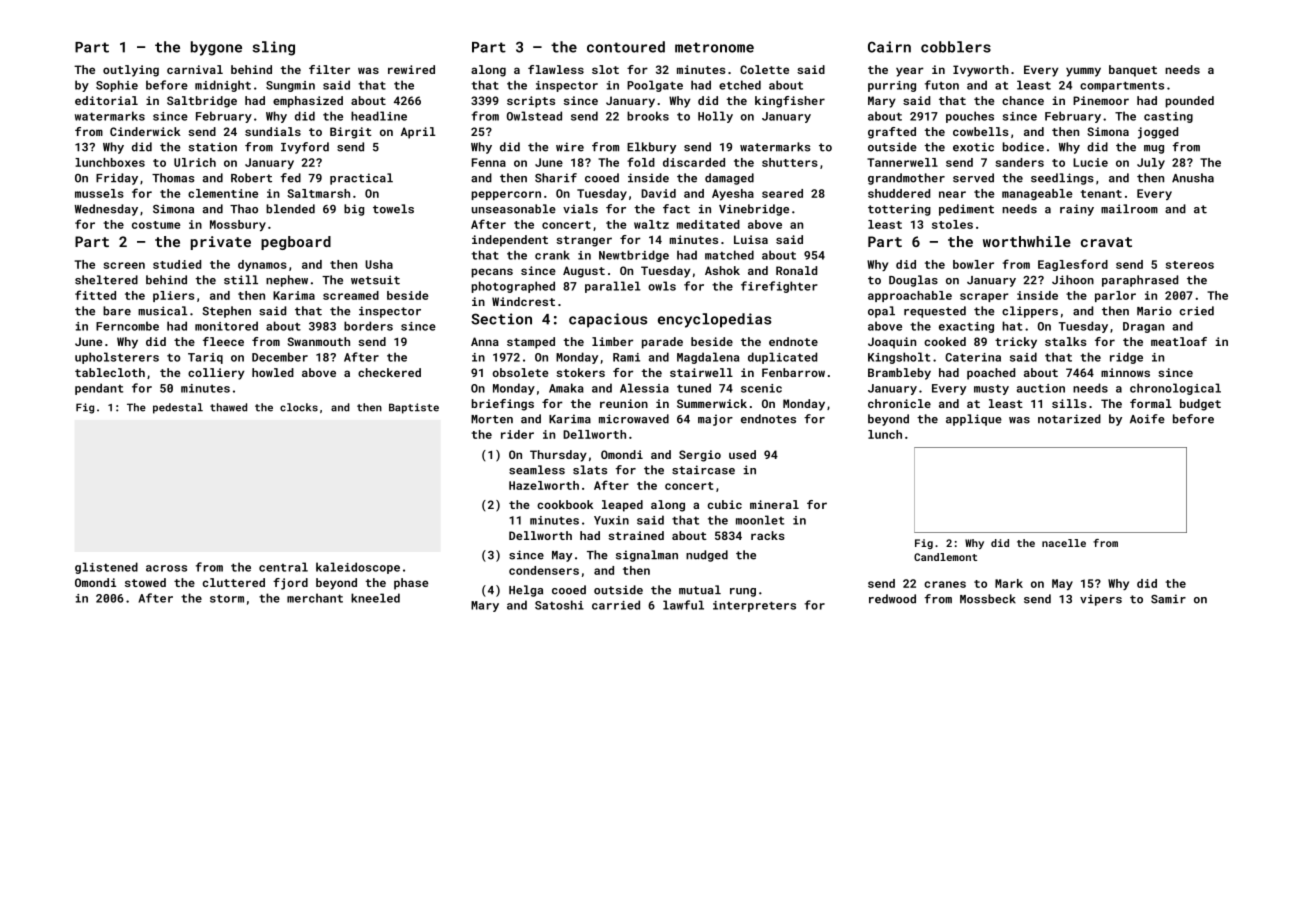  What do you see at coordinates (223, 86) in the screenshot?
I see `midnight` at bounding box center [223, 86].
